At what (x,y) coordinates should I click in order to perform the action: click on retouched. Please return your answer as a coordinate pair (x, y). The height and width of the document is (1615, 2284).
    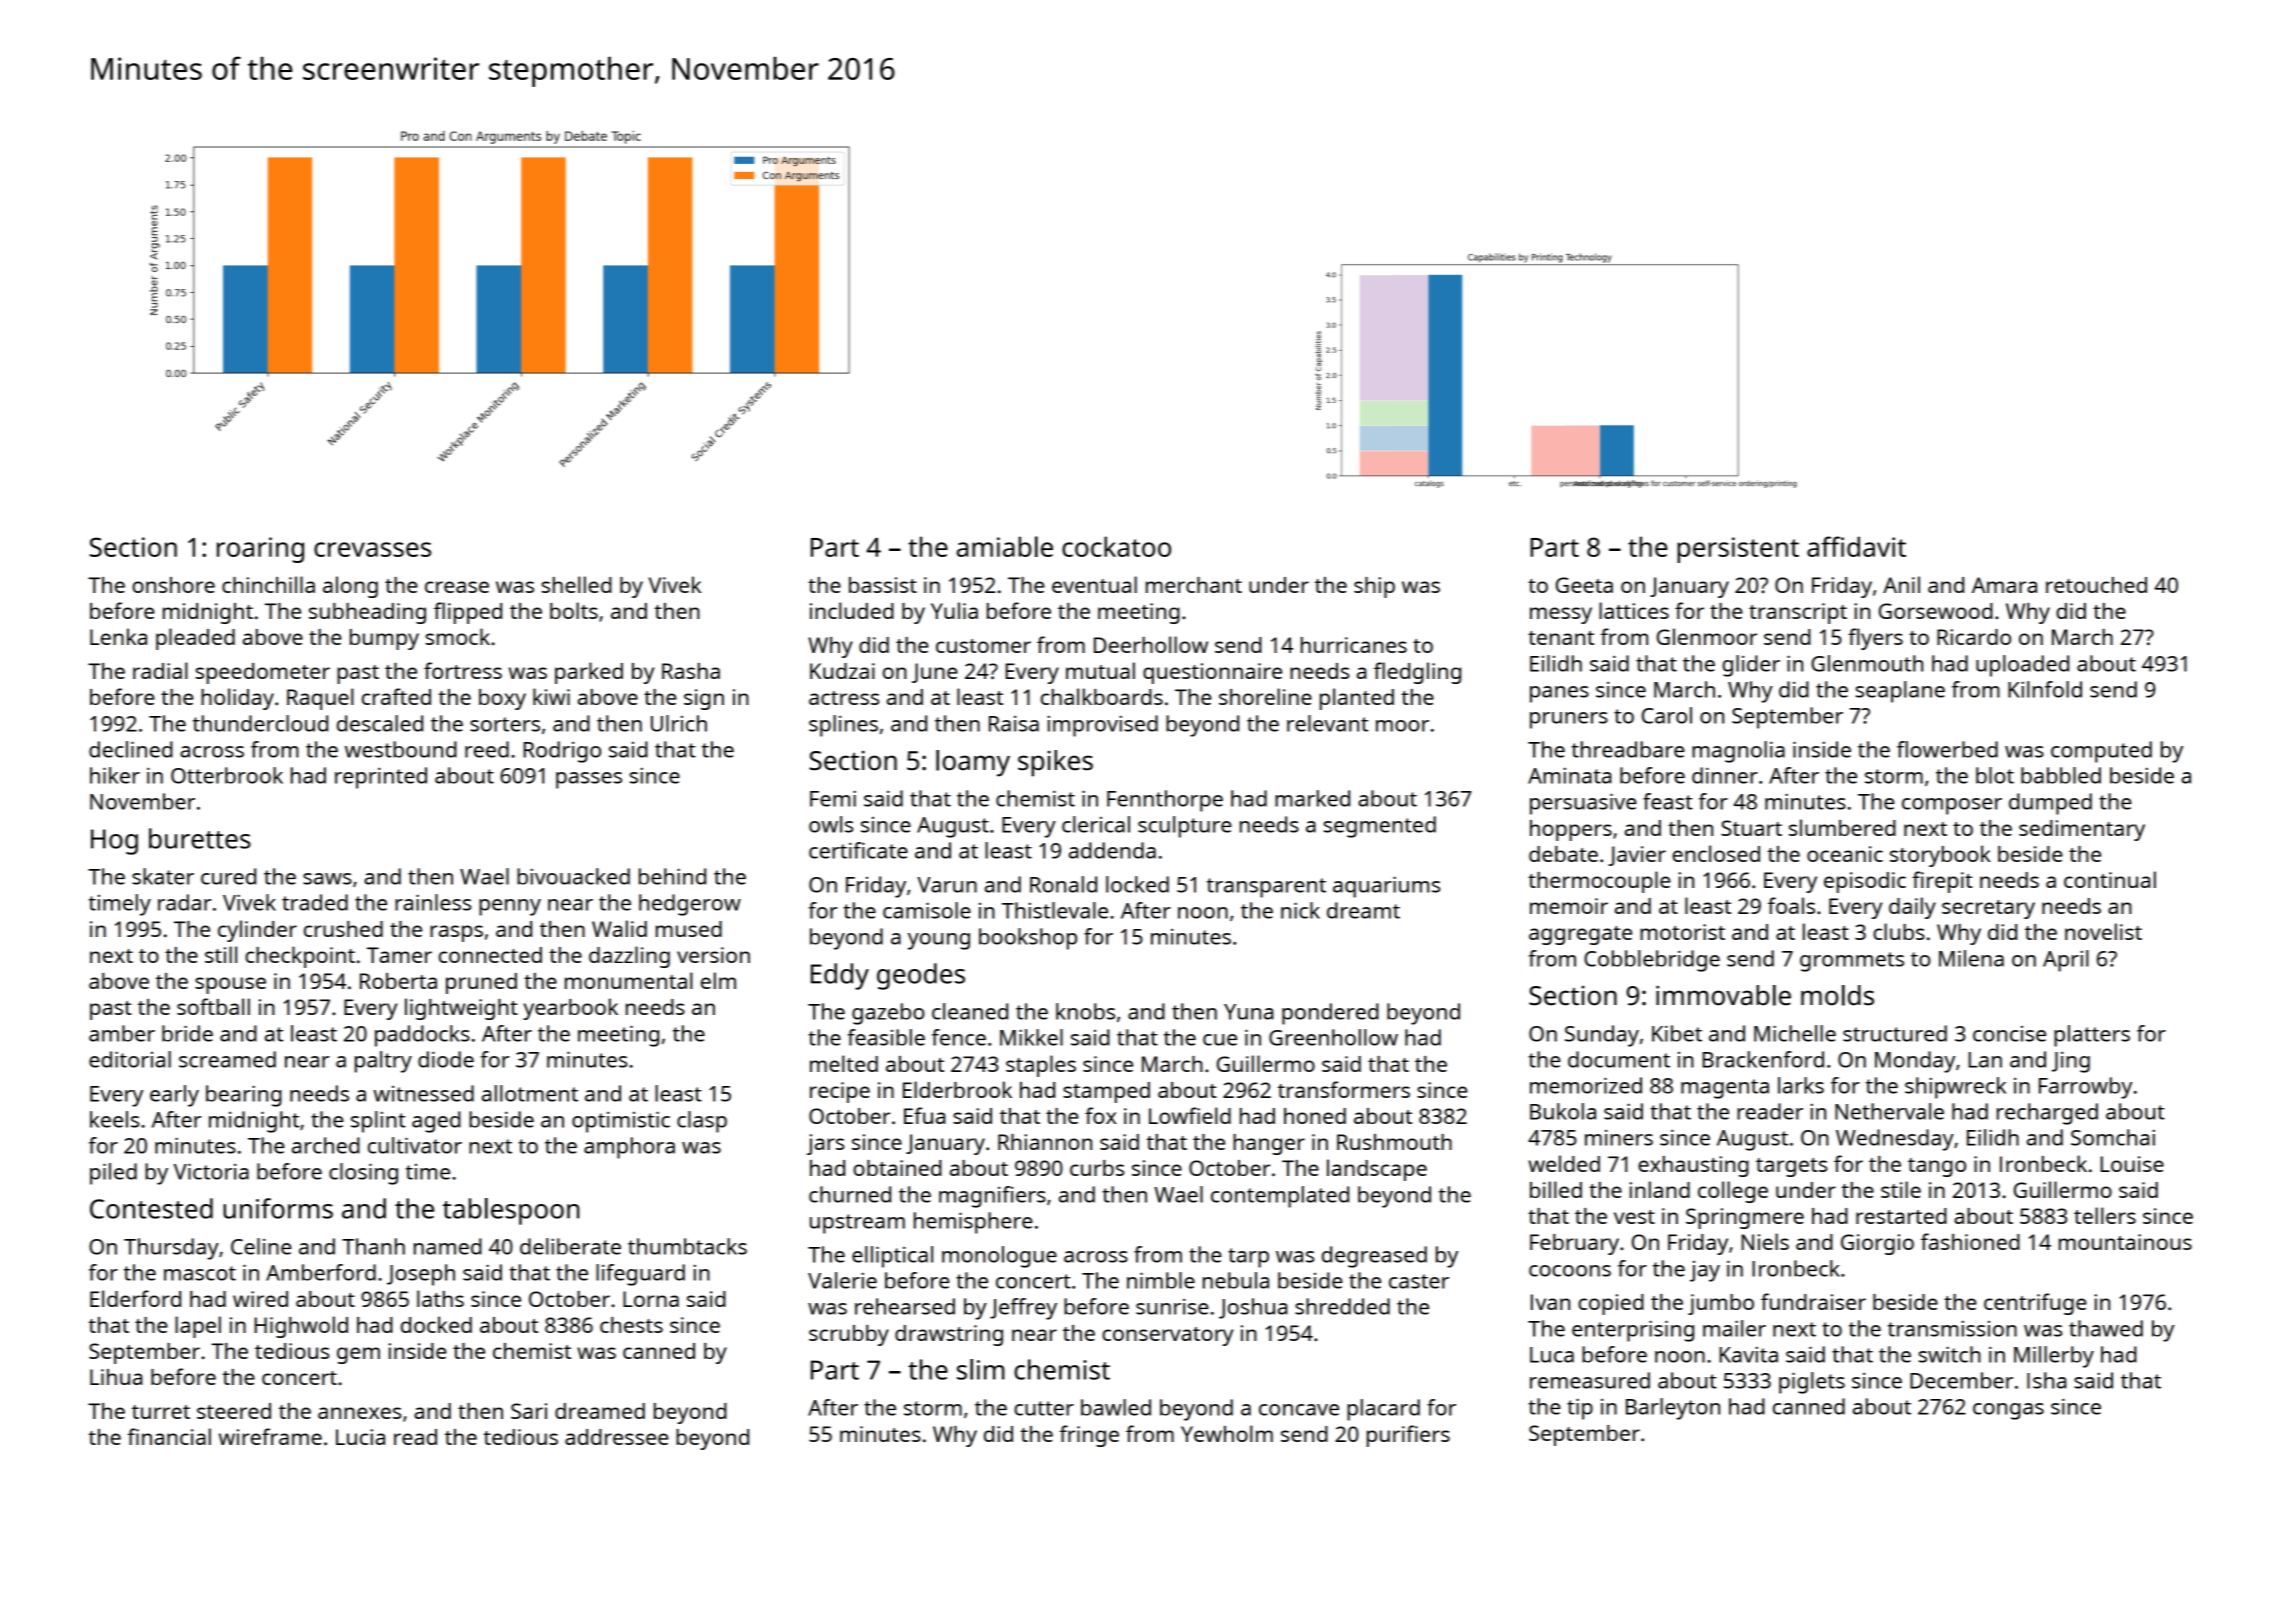
    Looking at the image, I should click on (2096, 585).
